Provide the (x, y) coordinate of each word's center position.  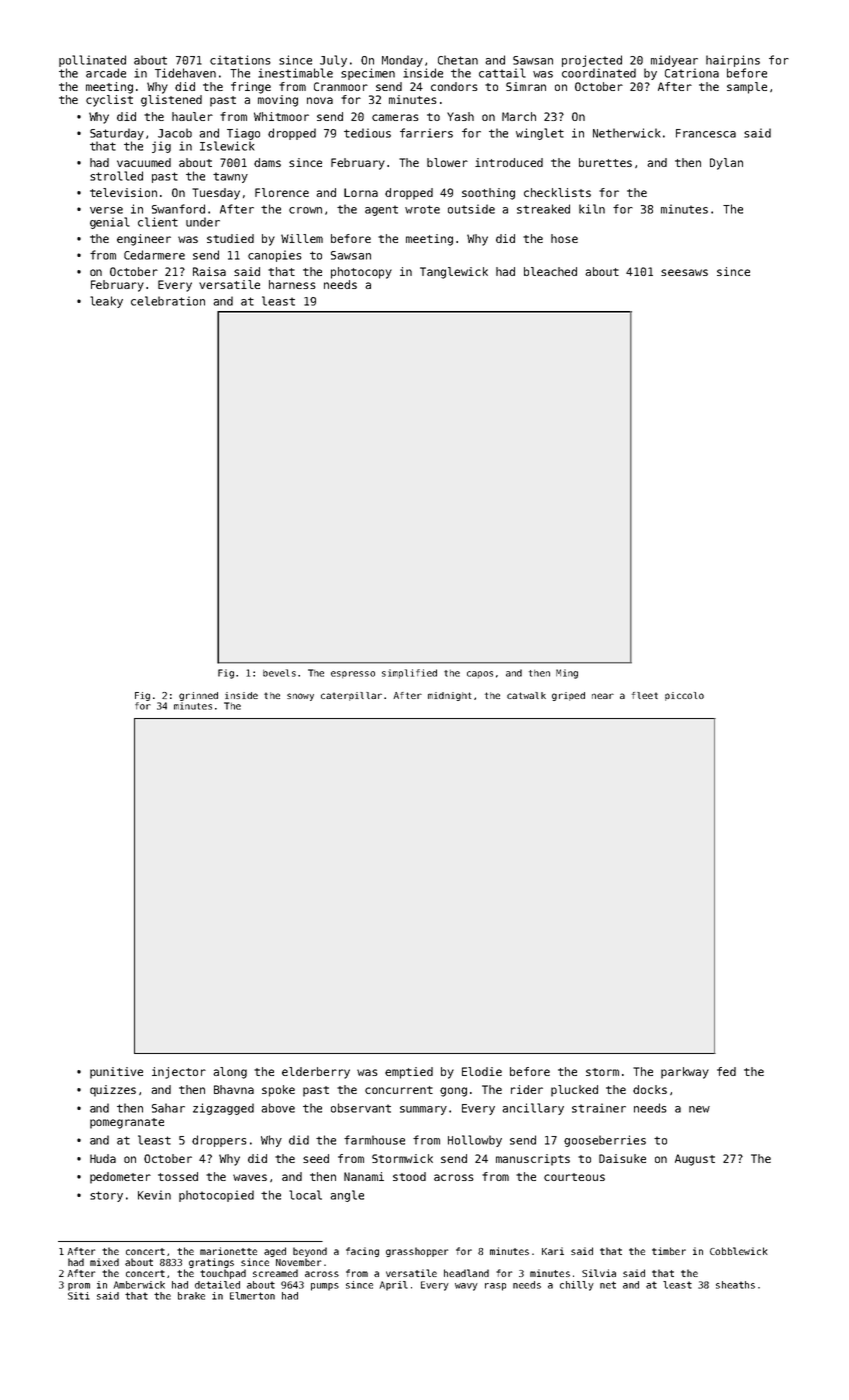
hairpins (733, 61)
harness (292, 284)
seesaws (684, 272)
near (603, 696)
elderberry (316, 1073)
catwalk (526, 695)
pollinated (92, 61)
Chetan (458, 60)
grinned (198, 696)
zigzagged (223, 1109)
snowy (300, 697)
